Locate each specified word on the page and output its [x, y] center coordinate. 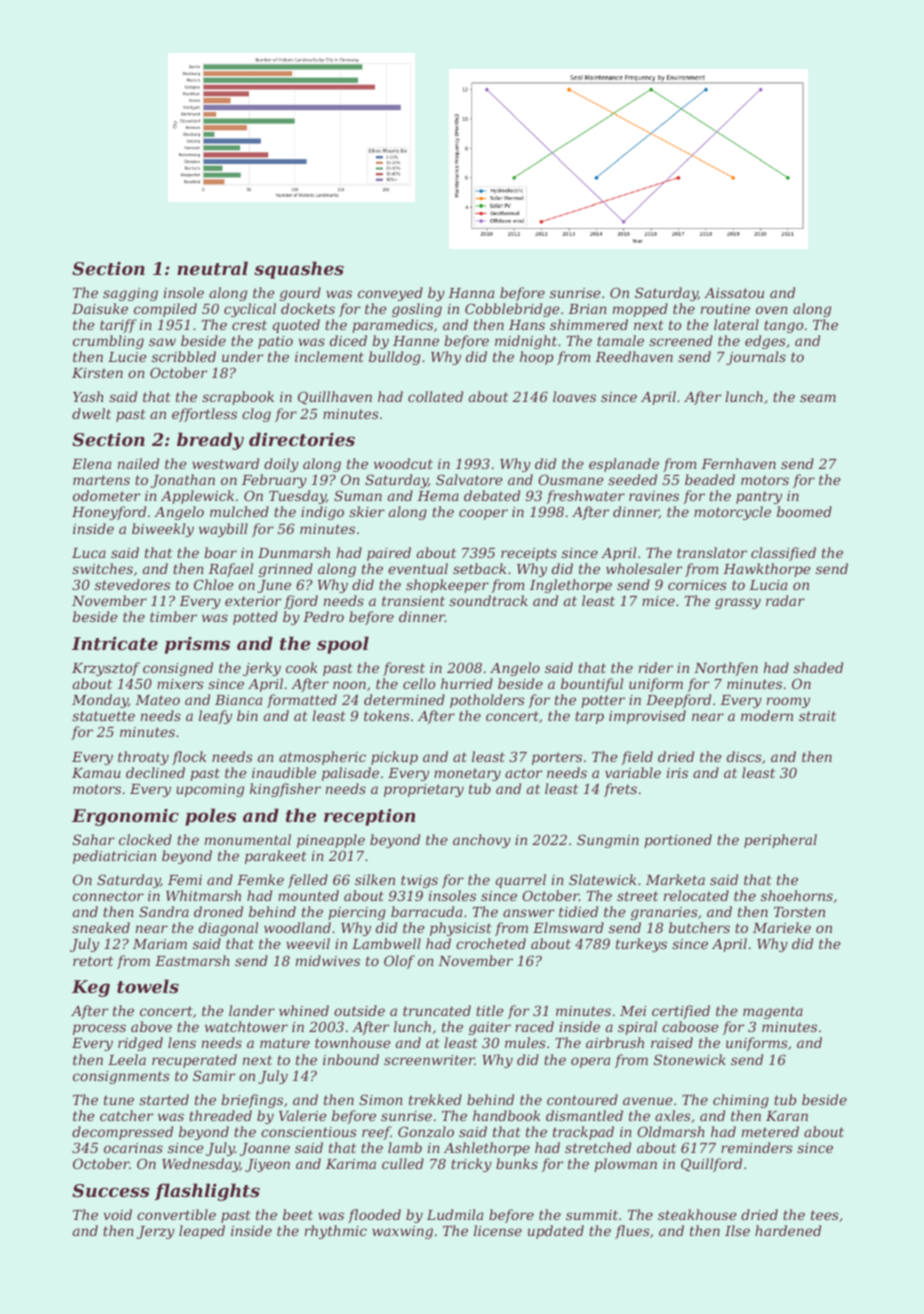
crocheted [491, 943]
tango [783, 326]
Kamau [96, 773]
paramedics [392, 326]
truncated [437, 1010]
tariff [118, 326]
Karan [787, 1116]
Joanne [265, 1149]
